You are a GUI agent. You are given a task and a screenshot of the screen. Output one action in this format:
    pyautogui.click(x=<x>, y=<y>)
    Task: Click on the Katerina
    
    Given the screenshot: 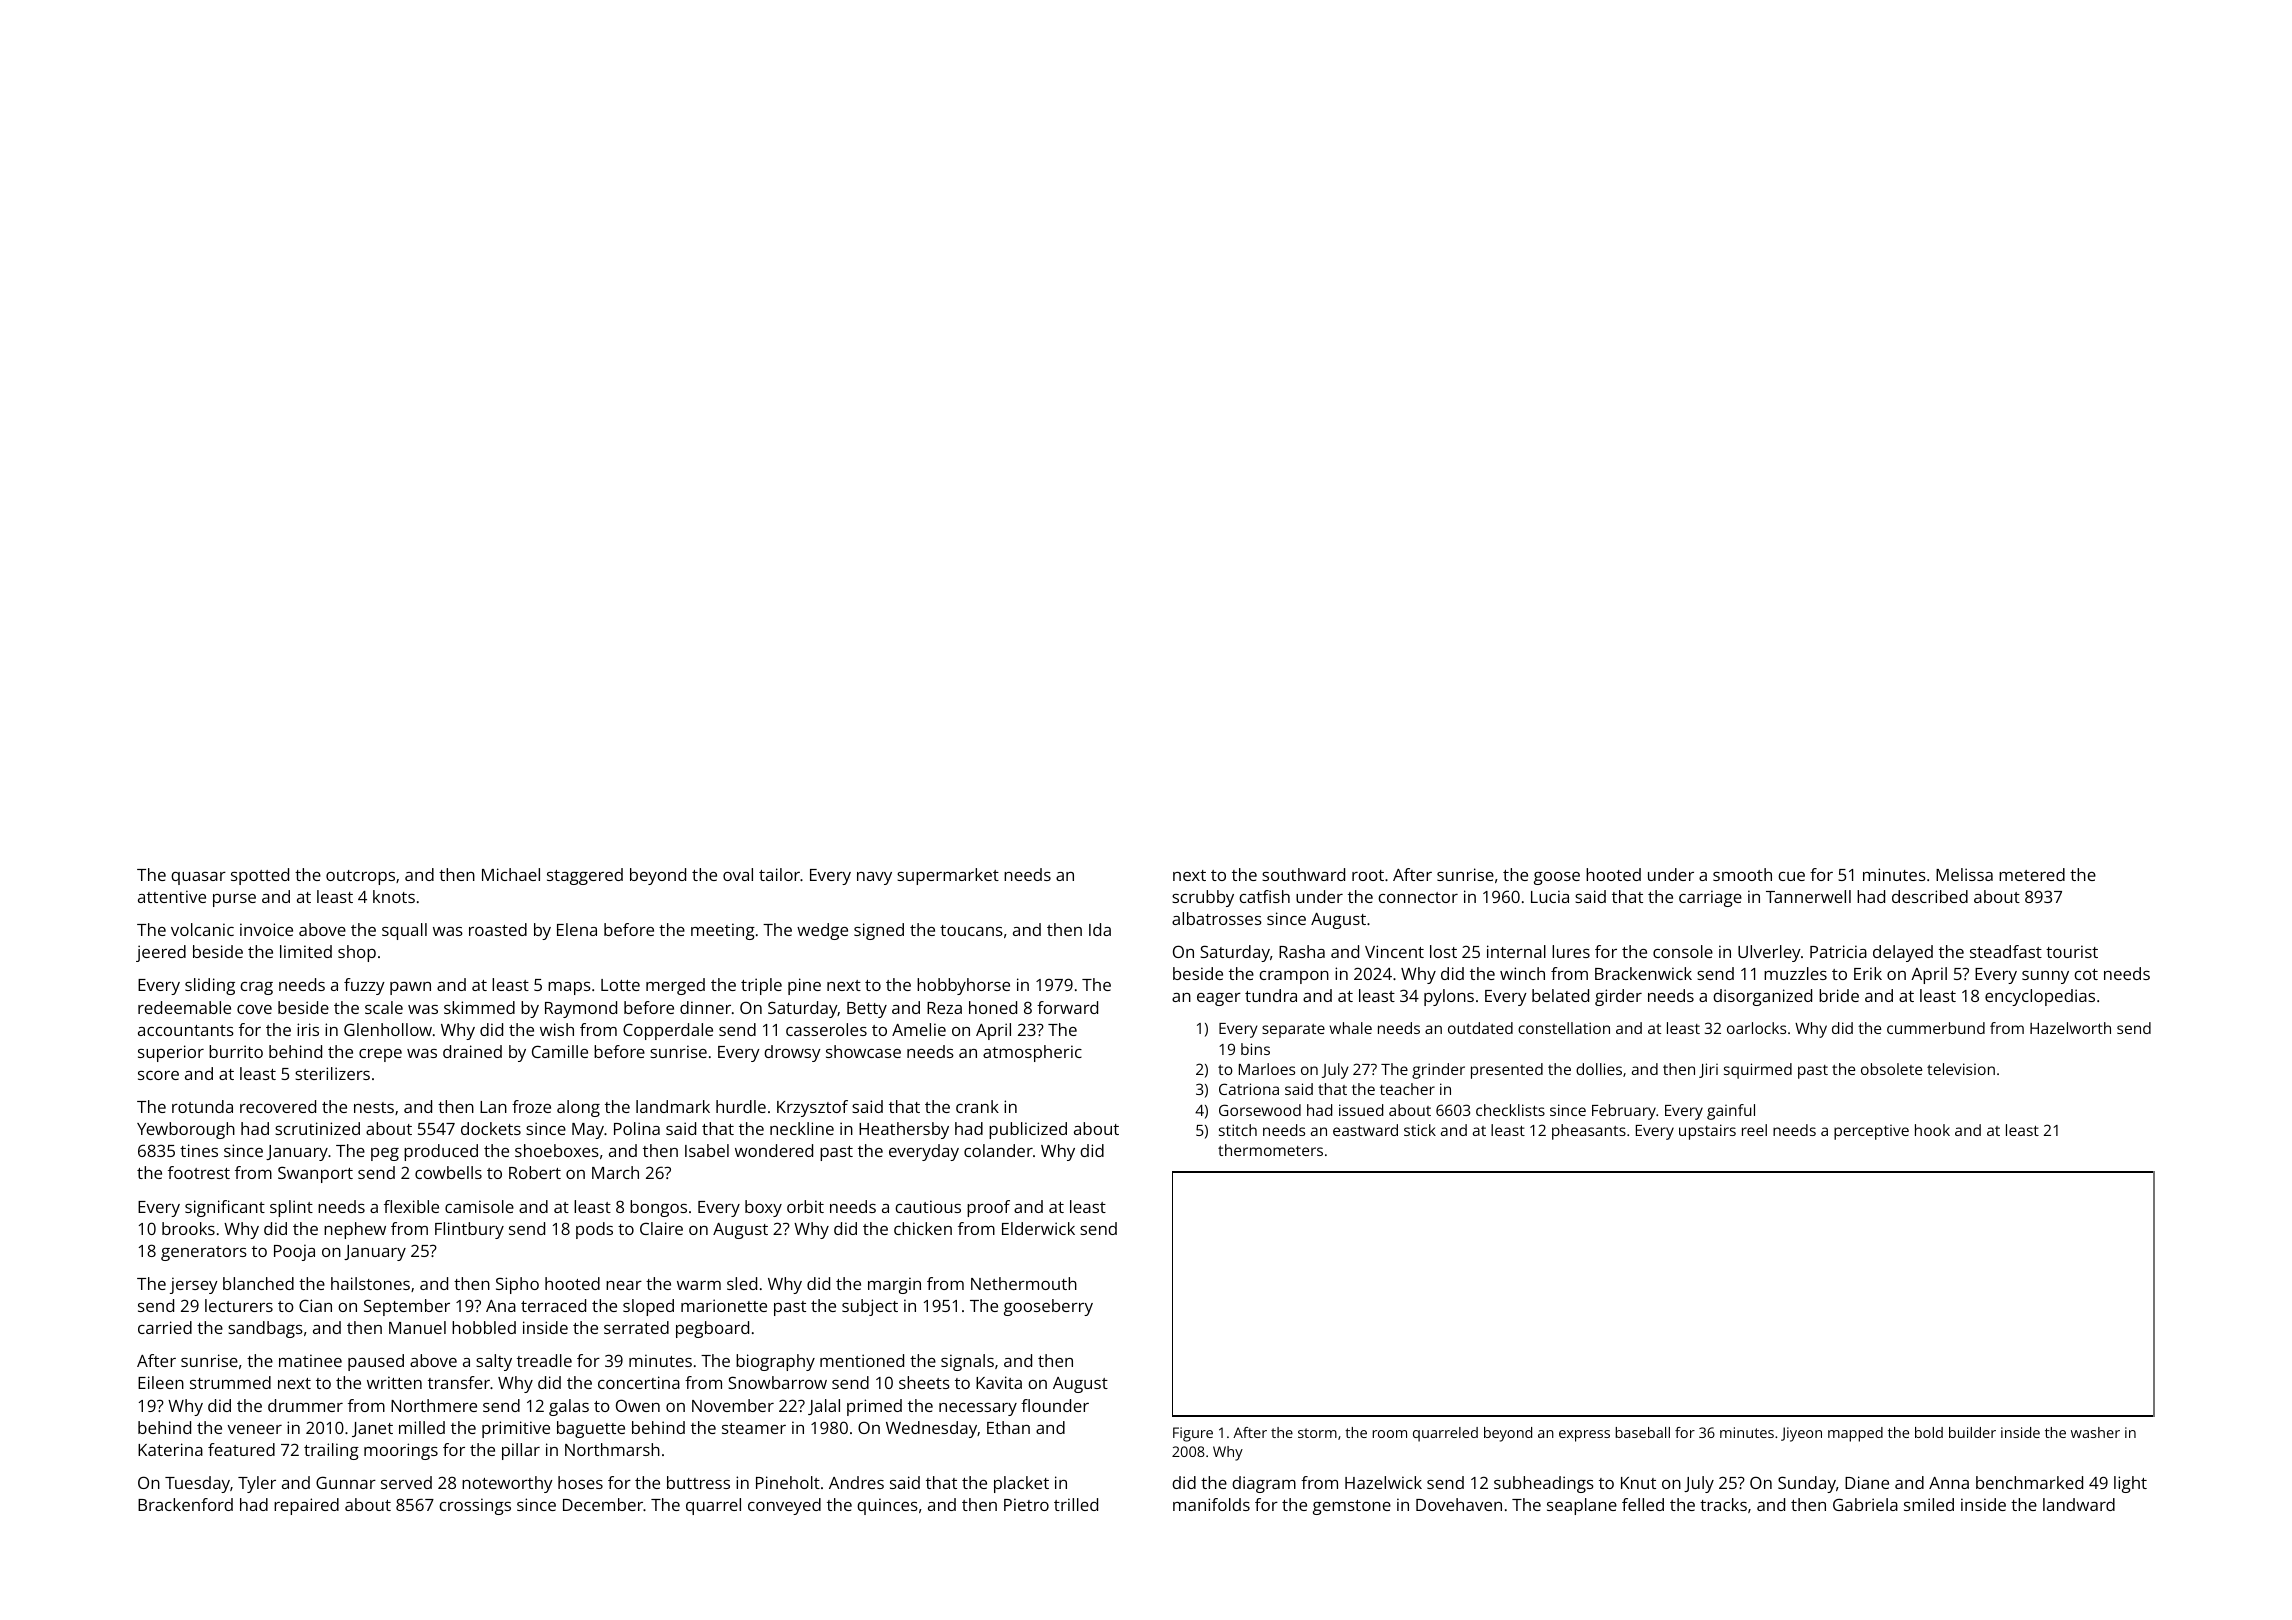 What is the action you would take?
    pyautogui.click(x=170, y=1449)
